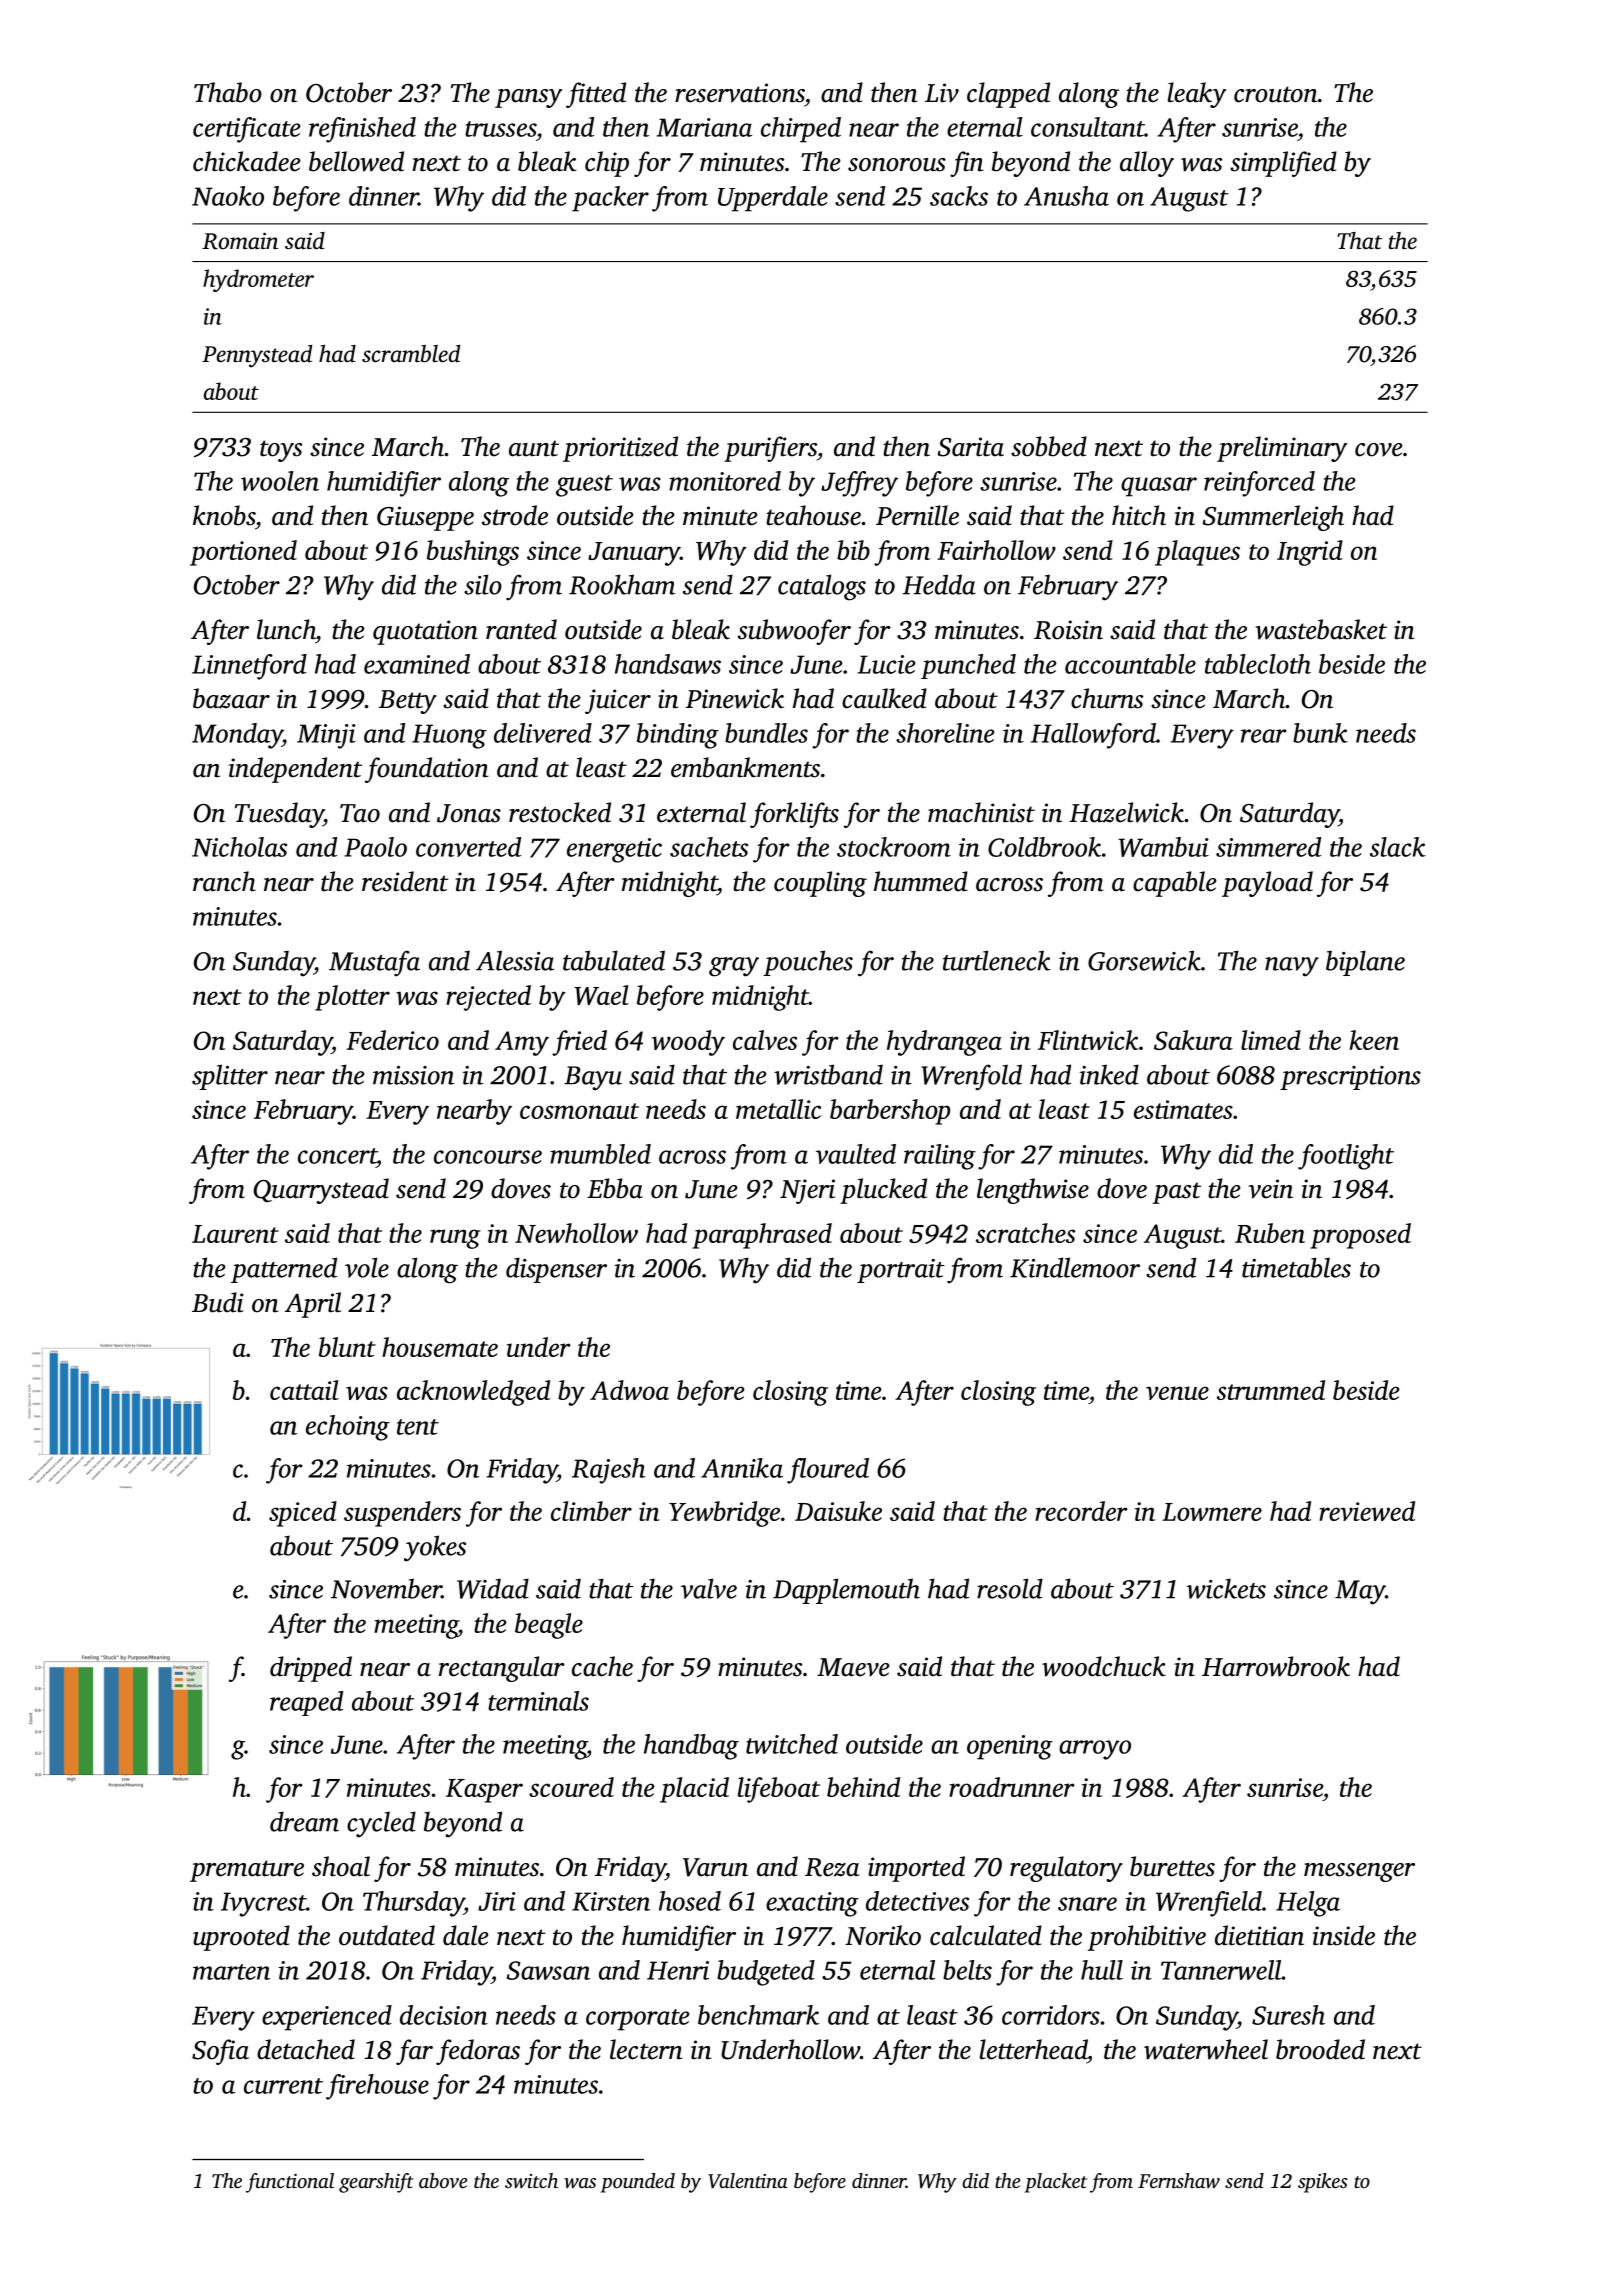 The image size is (1620, 2292). Describe the element at coordinates (311, 1669) in the screenshot. I see `dripped` at that location.
